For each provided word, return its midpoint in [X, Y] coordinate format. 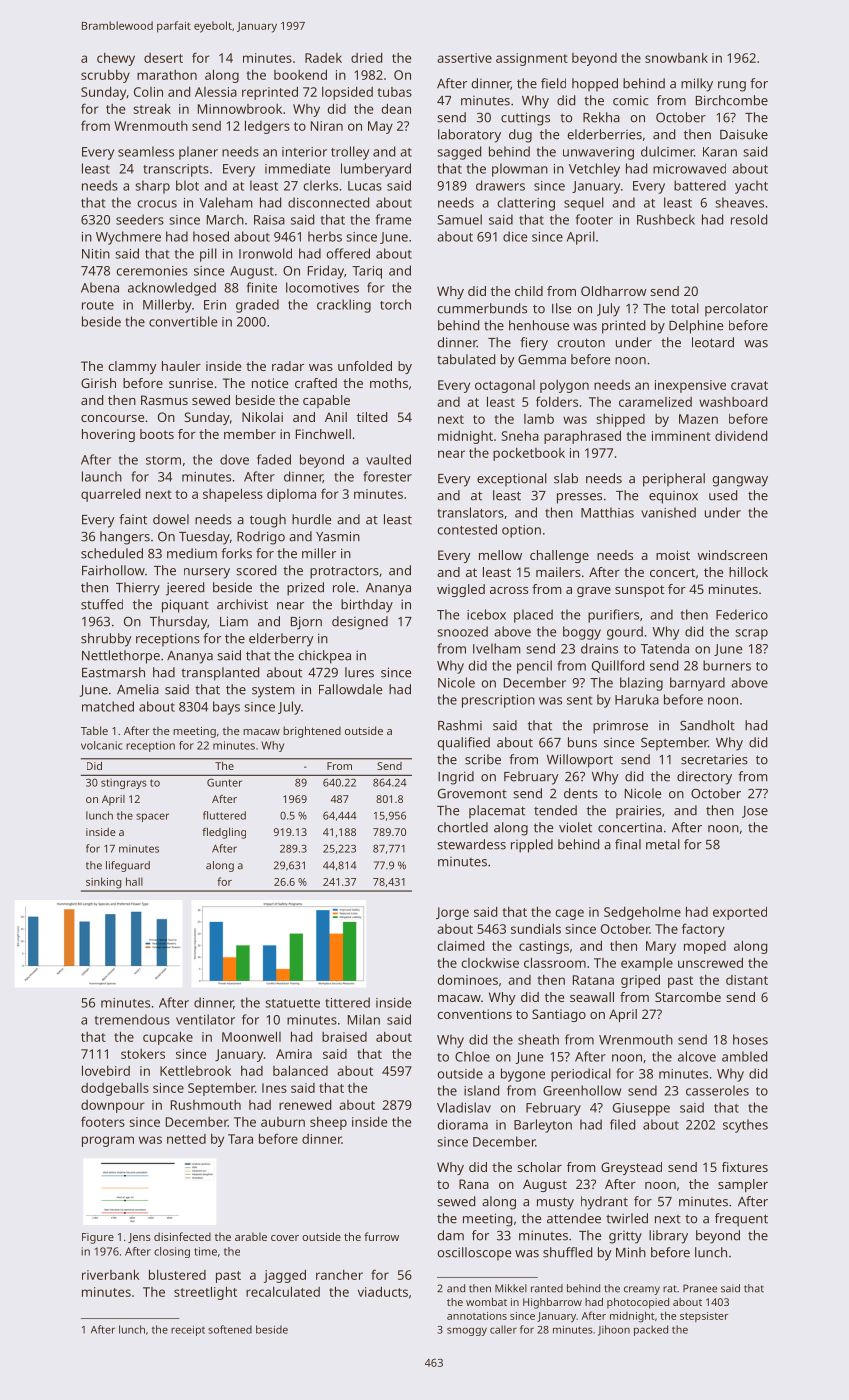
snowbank [676, 58]
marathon [167, 75]
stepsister [704, 1317]
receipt [188, 1331]
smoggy [467, 1331]
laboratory [469, 136]
